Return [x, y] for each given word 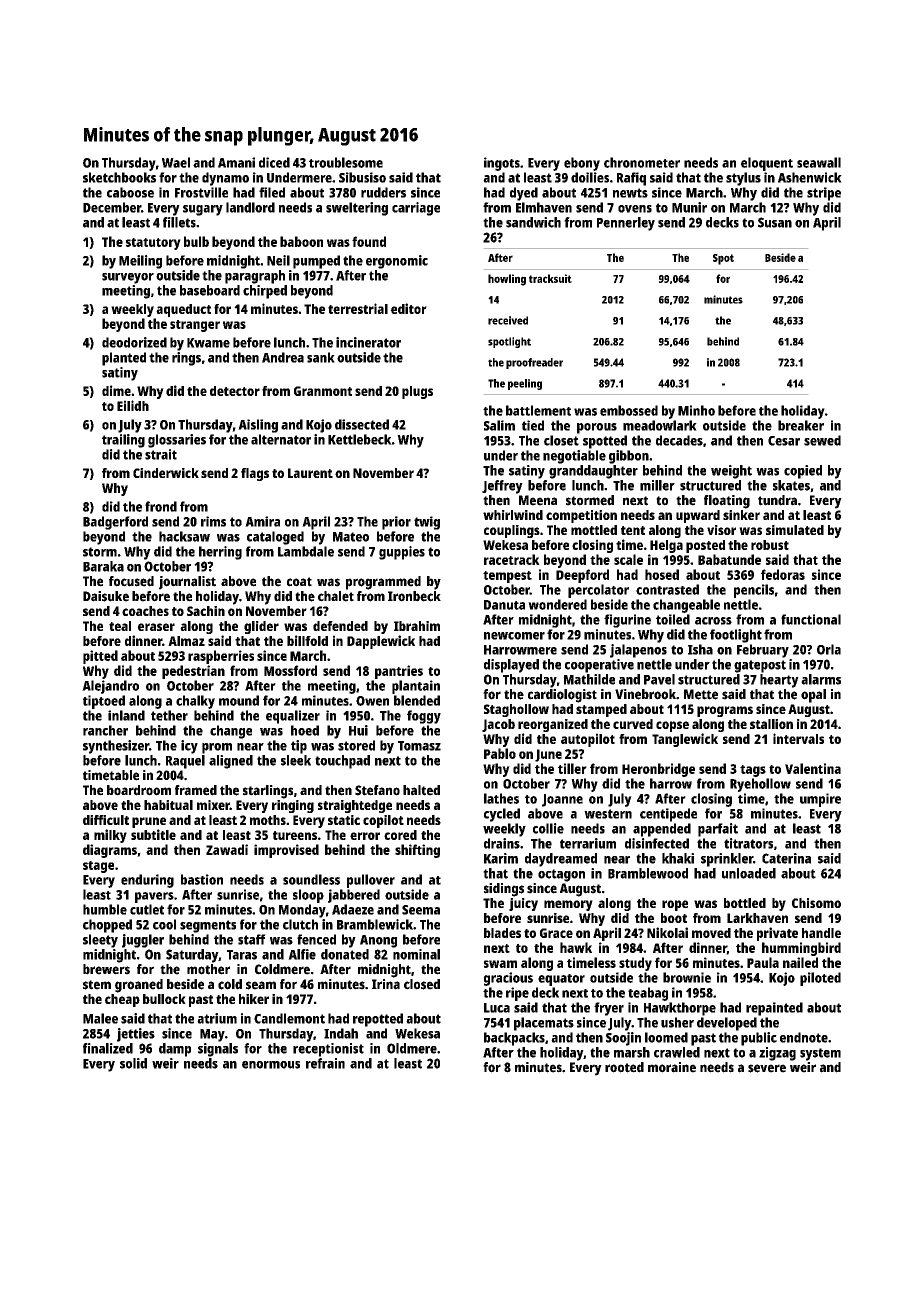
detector [235, 391]
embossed [629, 410]
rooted [624, 1067]
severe [767, 1068]
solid [133, 1063]
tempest [507, 577]
